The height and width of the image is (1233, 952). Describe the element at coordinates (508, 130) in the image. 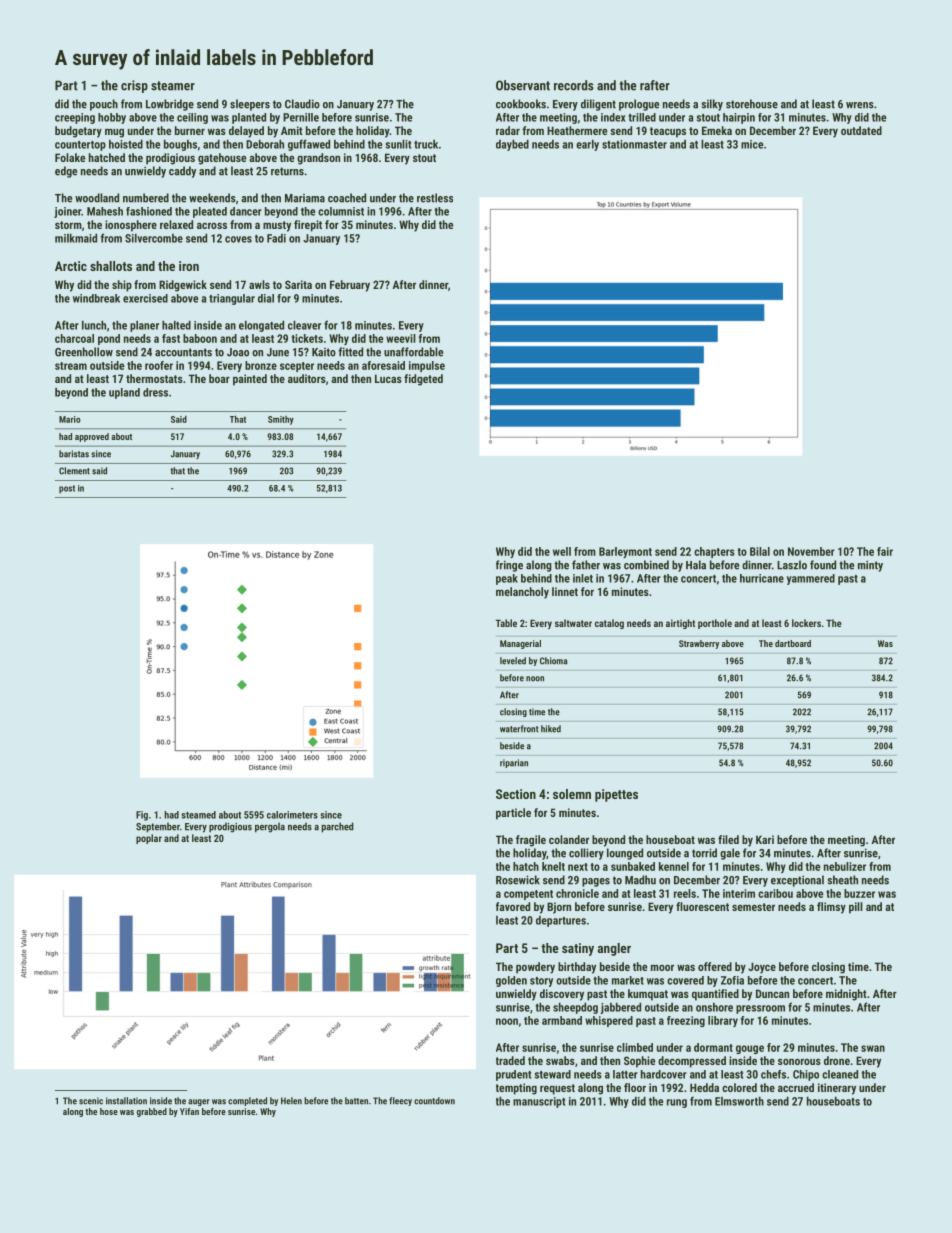

I see `radar` at that location.
